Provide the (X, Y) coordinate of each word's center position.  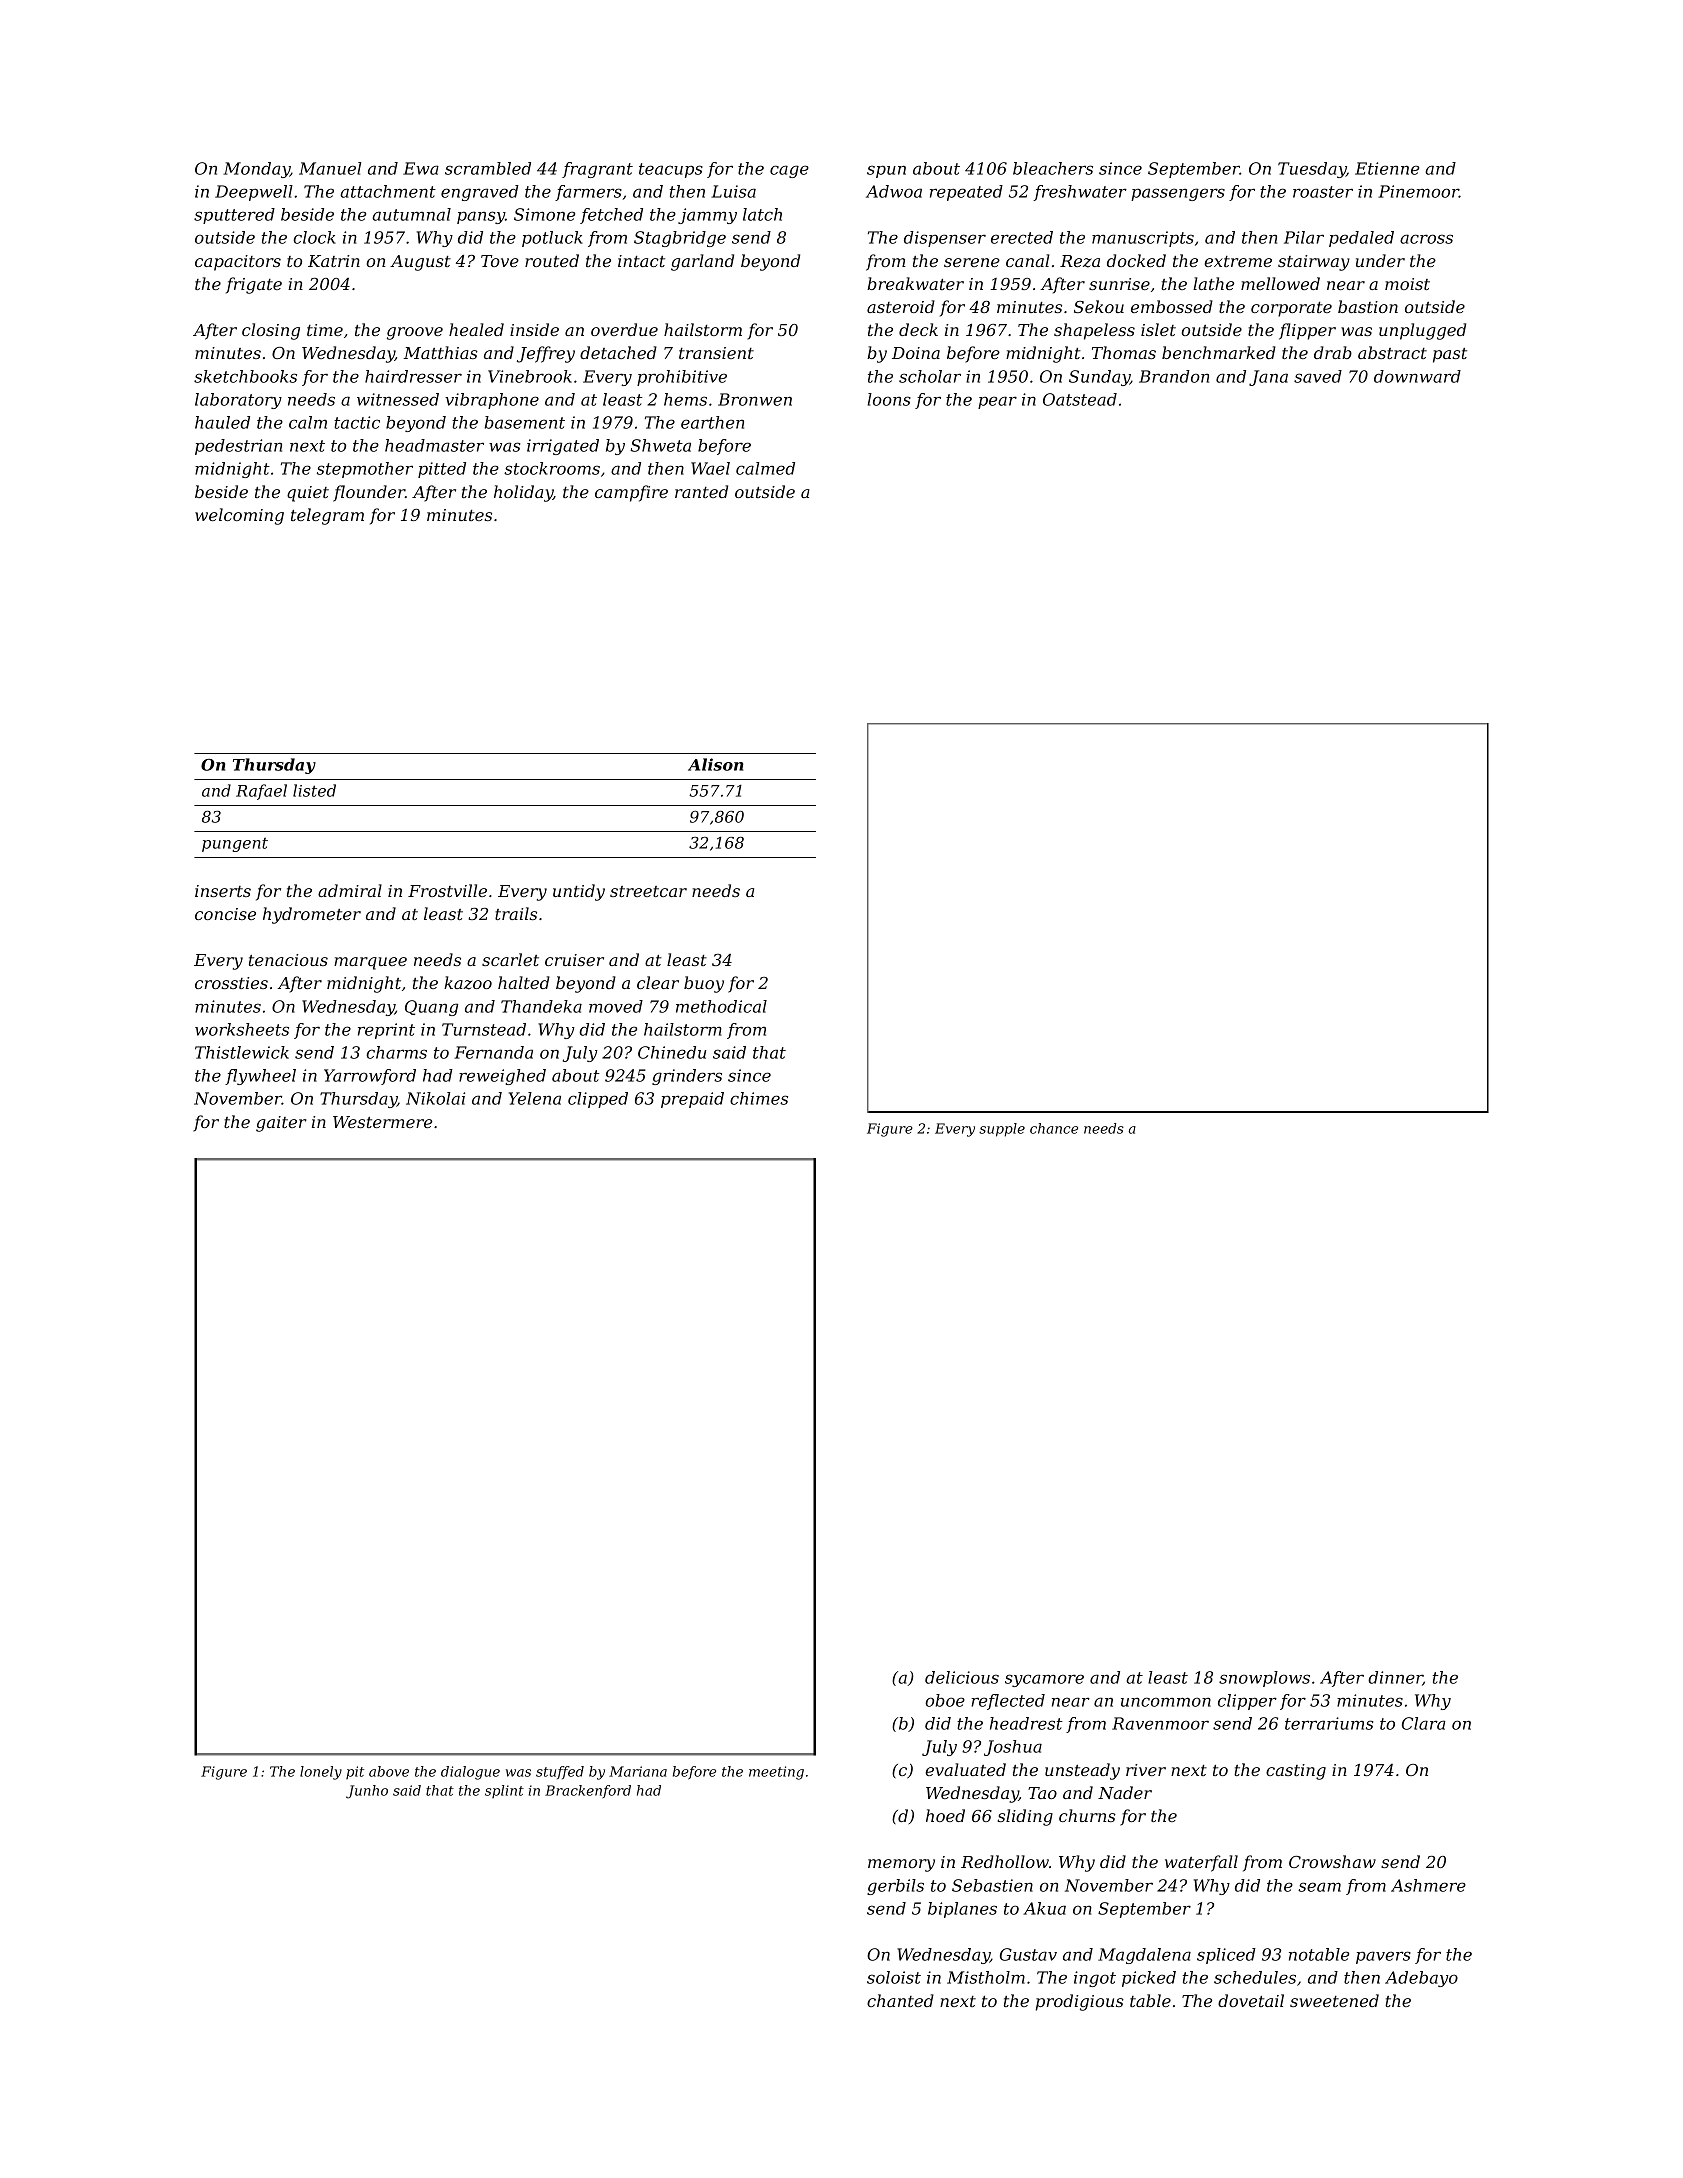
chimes (759, 1098)
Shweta (660, 445)
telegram (327, 516)
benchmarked (1219, 352)
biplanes (962, 1910)
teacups (671, 170)
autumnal (411, 214)
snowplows (1264, 1679)
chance (1054, 1128)
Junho (367, 1792)
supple (1002, 1130)
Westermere (382, 1122)
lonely (321, 1773)
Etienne (1387, 168)
